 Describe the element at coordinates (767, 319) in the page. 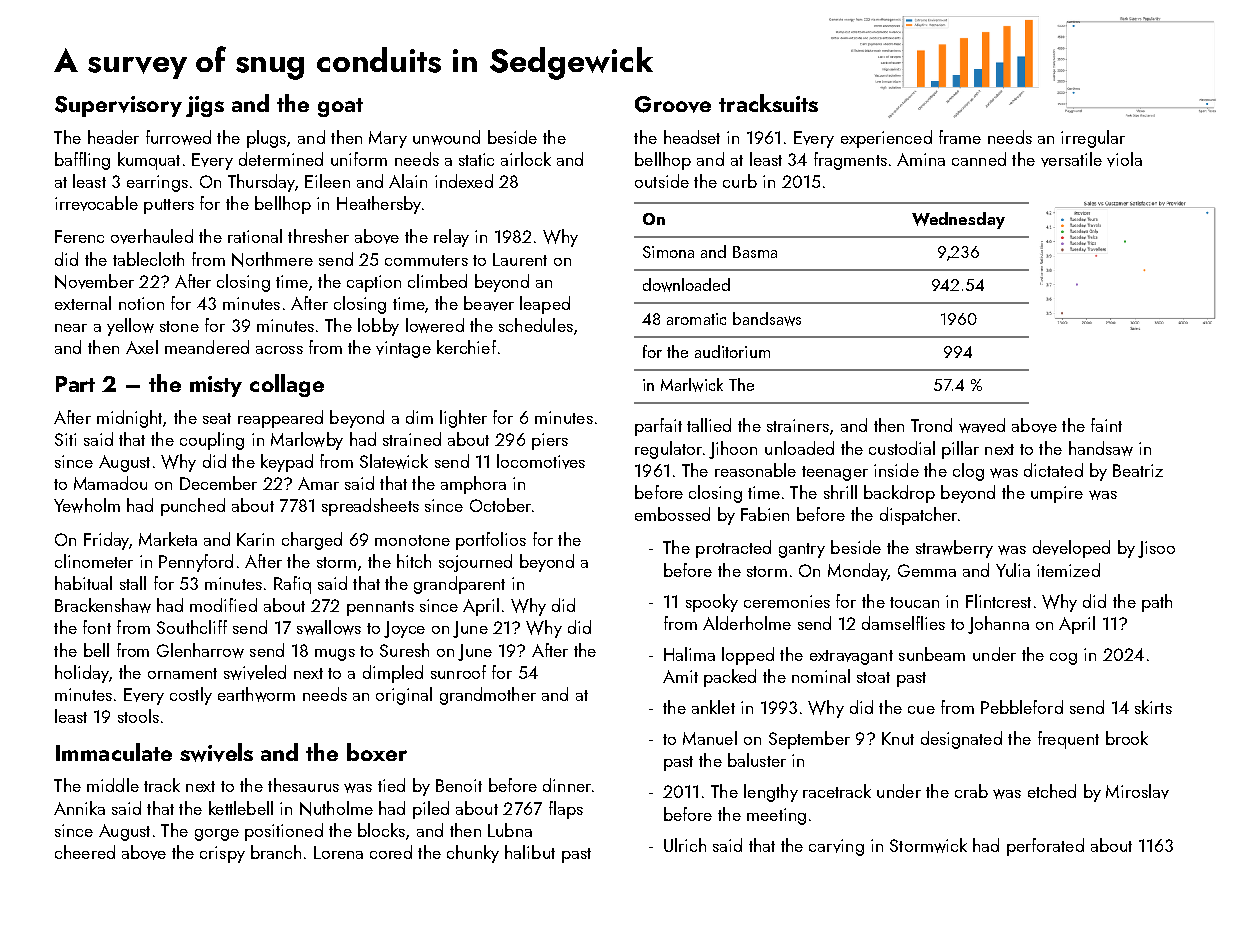

I see `bandsaws` at that location.
